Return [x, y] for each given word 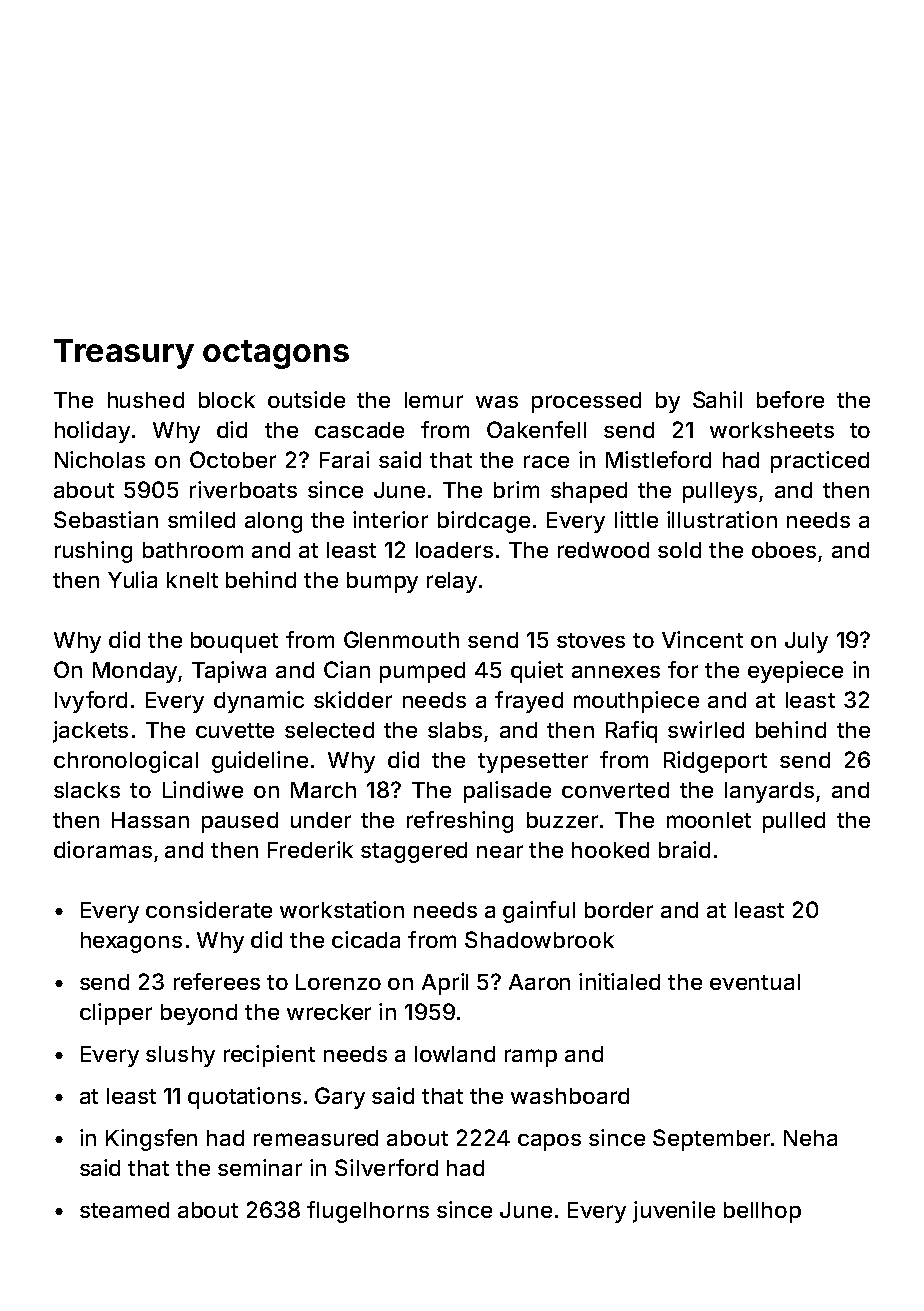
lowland [455, 1054]
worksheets [772, 430]
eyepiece [795, 672]
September [711, 1140]
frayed [529, 702]
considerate [209, 909]
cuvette [235, 730]
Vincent [702, 639]
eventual [755, 982]
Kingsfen [151, 1140]
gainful [539, 912]
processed [586, 402]
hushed [146, 400]
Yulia [132, 579]
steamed [124, 1210]
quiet [537, 672]
